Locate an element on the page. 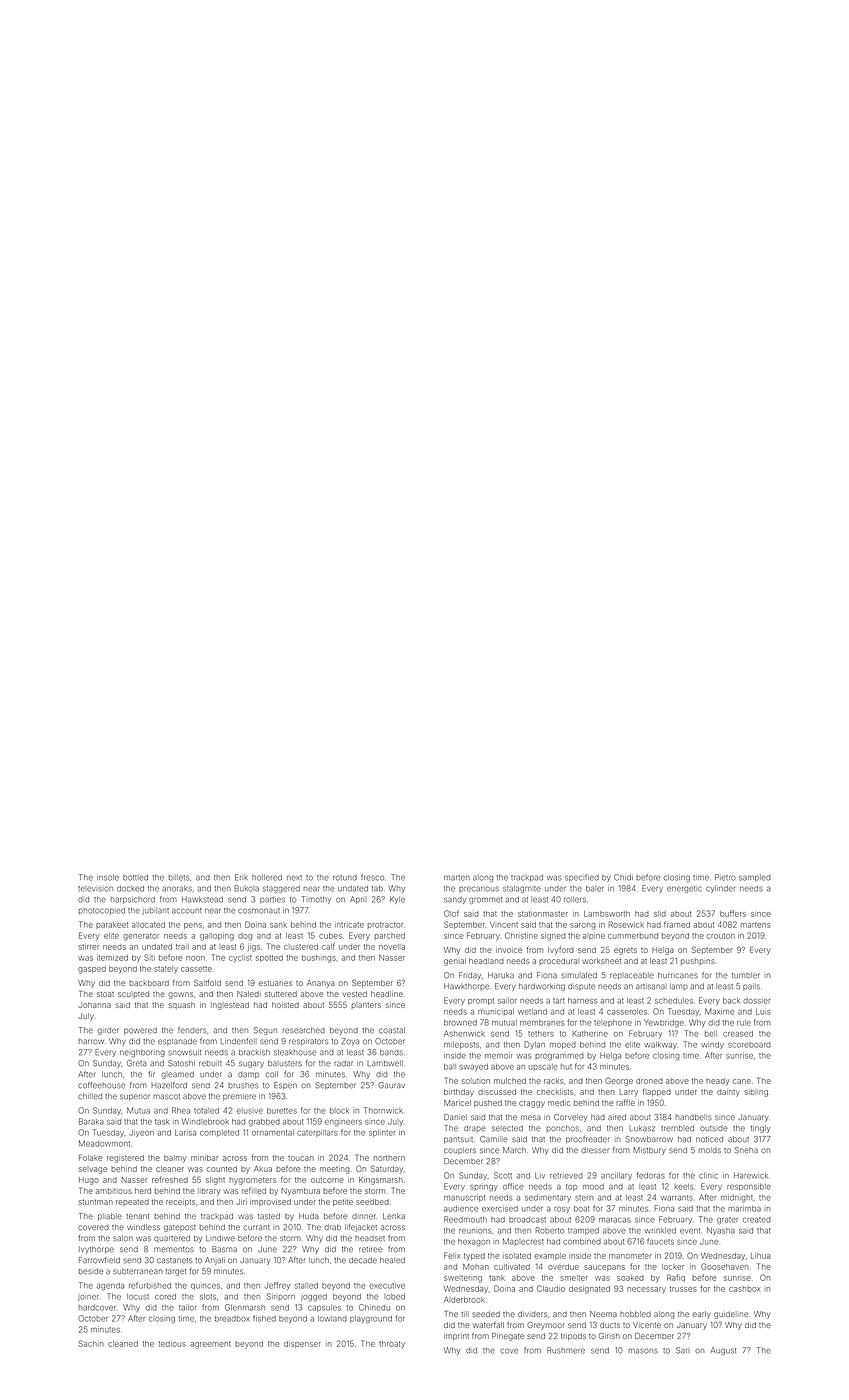 Image resolution: width=849 pixels, height=1400 pixels. Rushmere is located at coordinates (566, 1350).
